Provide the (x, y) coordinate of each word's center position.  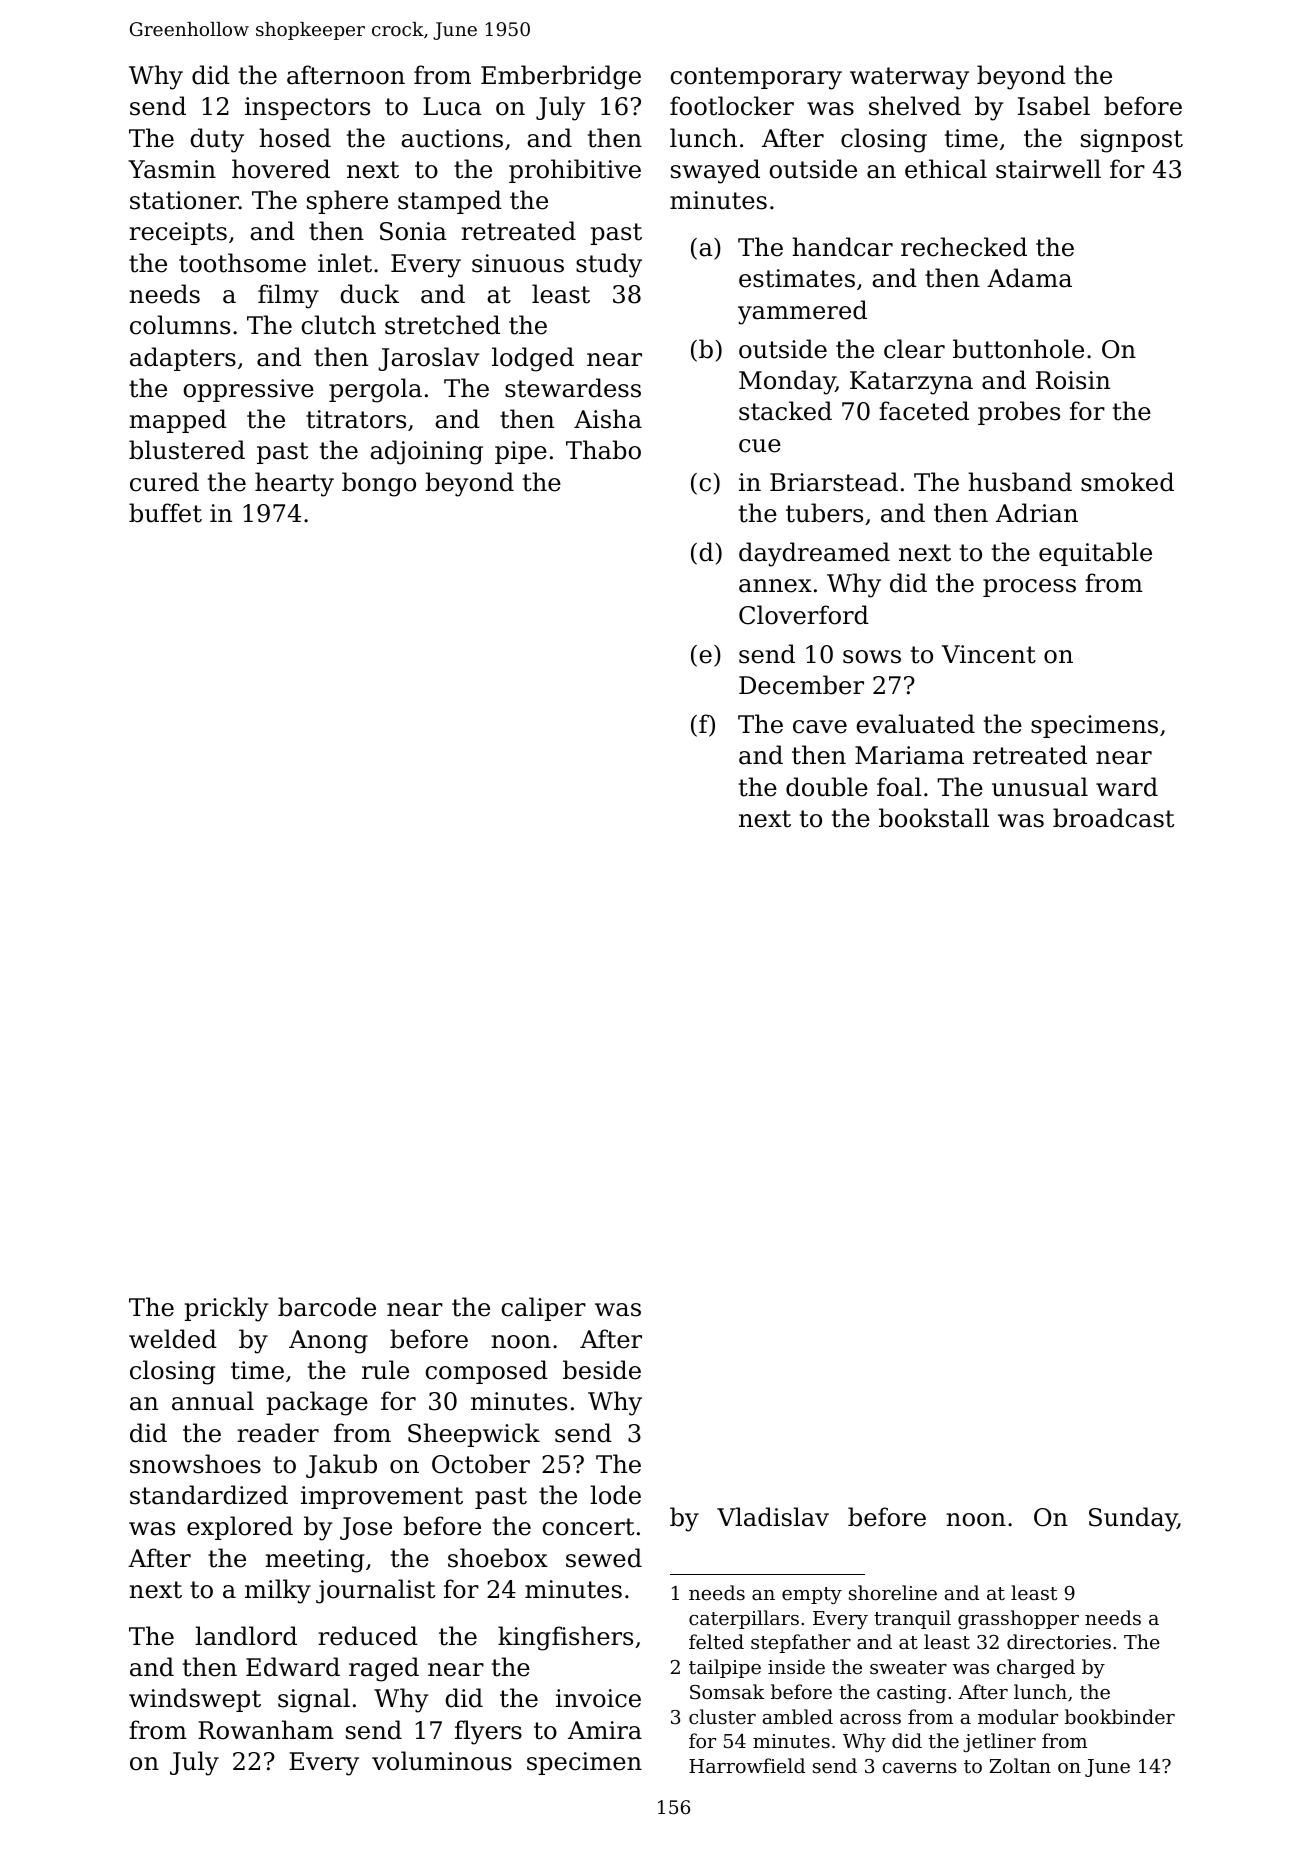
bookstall (934, 818)
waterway (909, 78)
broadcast (1113, 818)
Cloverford (804, 615)
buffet (165, 513)
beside (602, 1370)
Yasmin (172, 169)
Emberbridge (561, 77)
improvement (382, 1497)
